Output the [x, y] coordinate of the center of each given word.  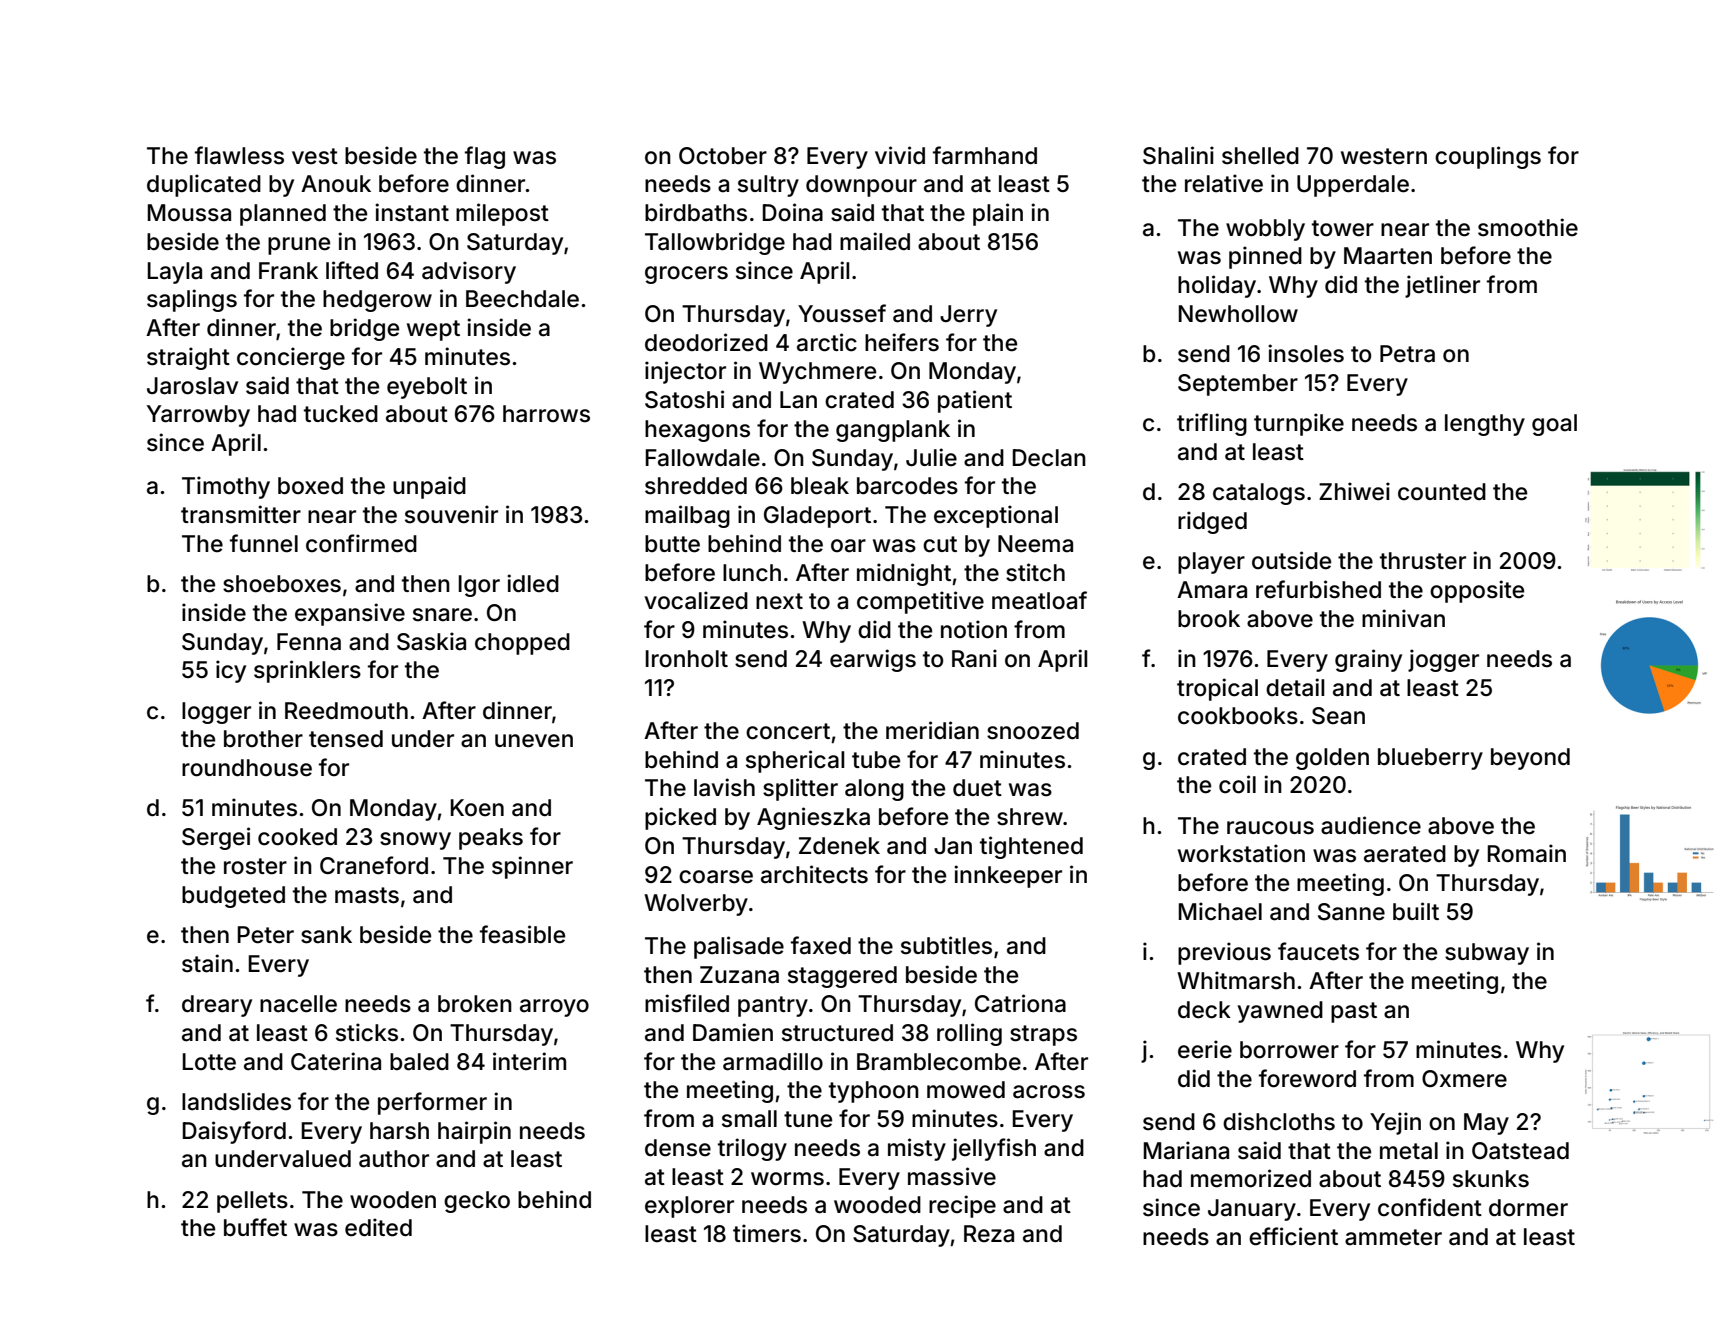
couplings [1488, 157]
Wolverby [696, 905]
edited [378, 1227]
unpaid [429, 487]
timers [767, 1233]
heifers [902, 342]
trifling [1212, 424]
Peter [266, 935]
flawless [239, 155]
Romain [1527, 853]
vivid [900, 155]
